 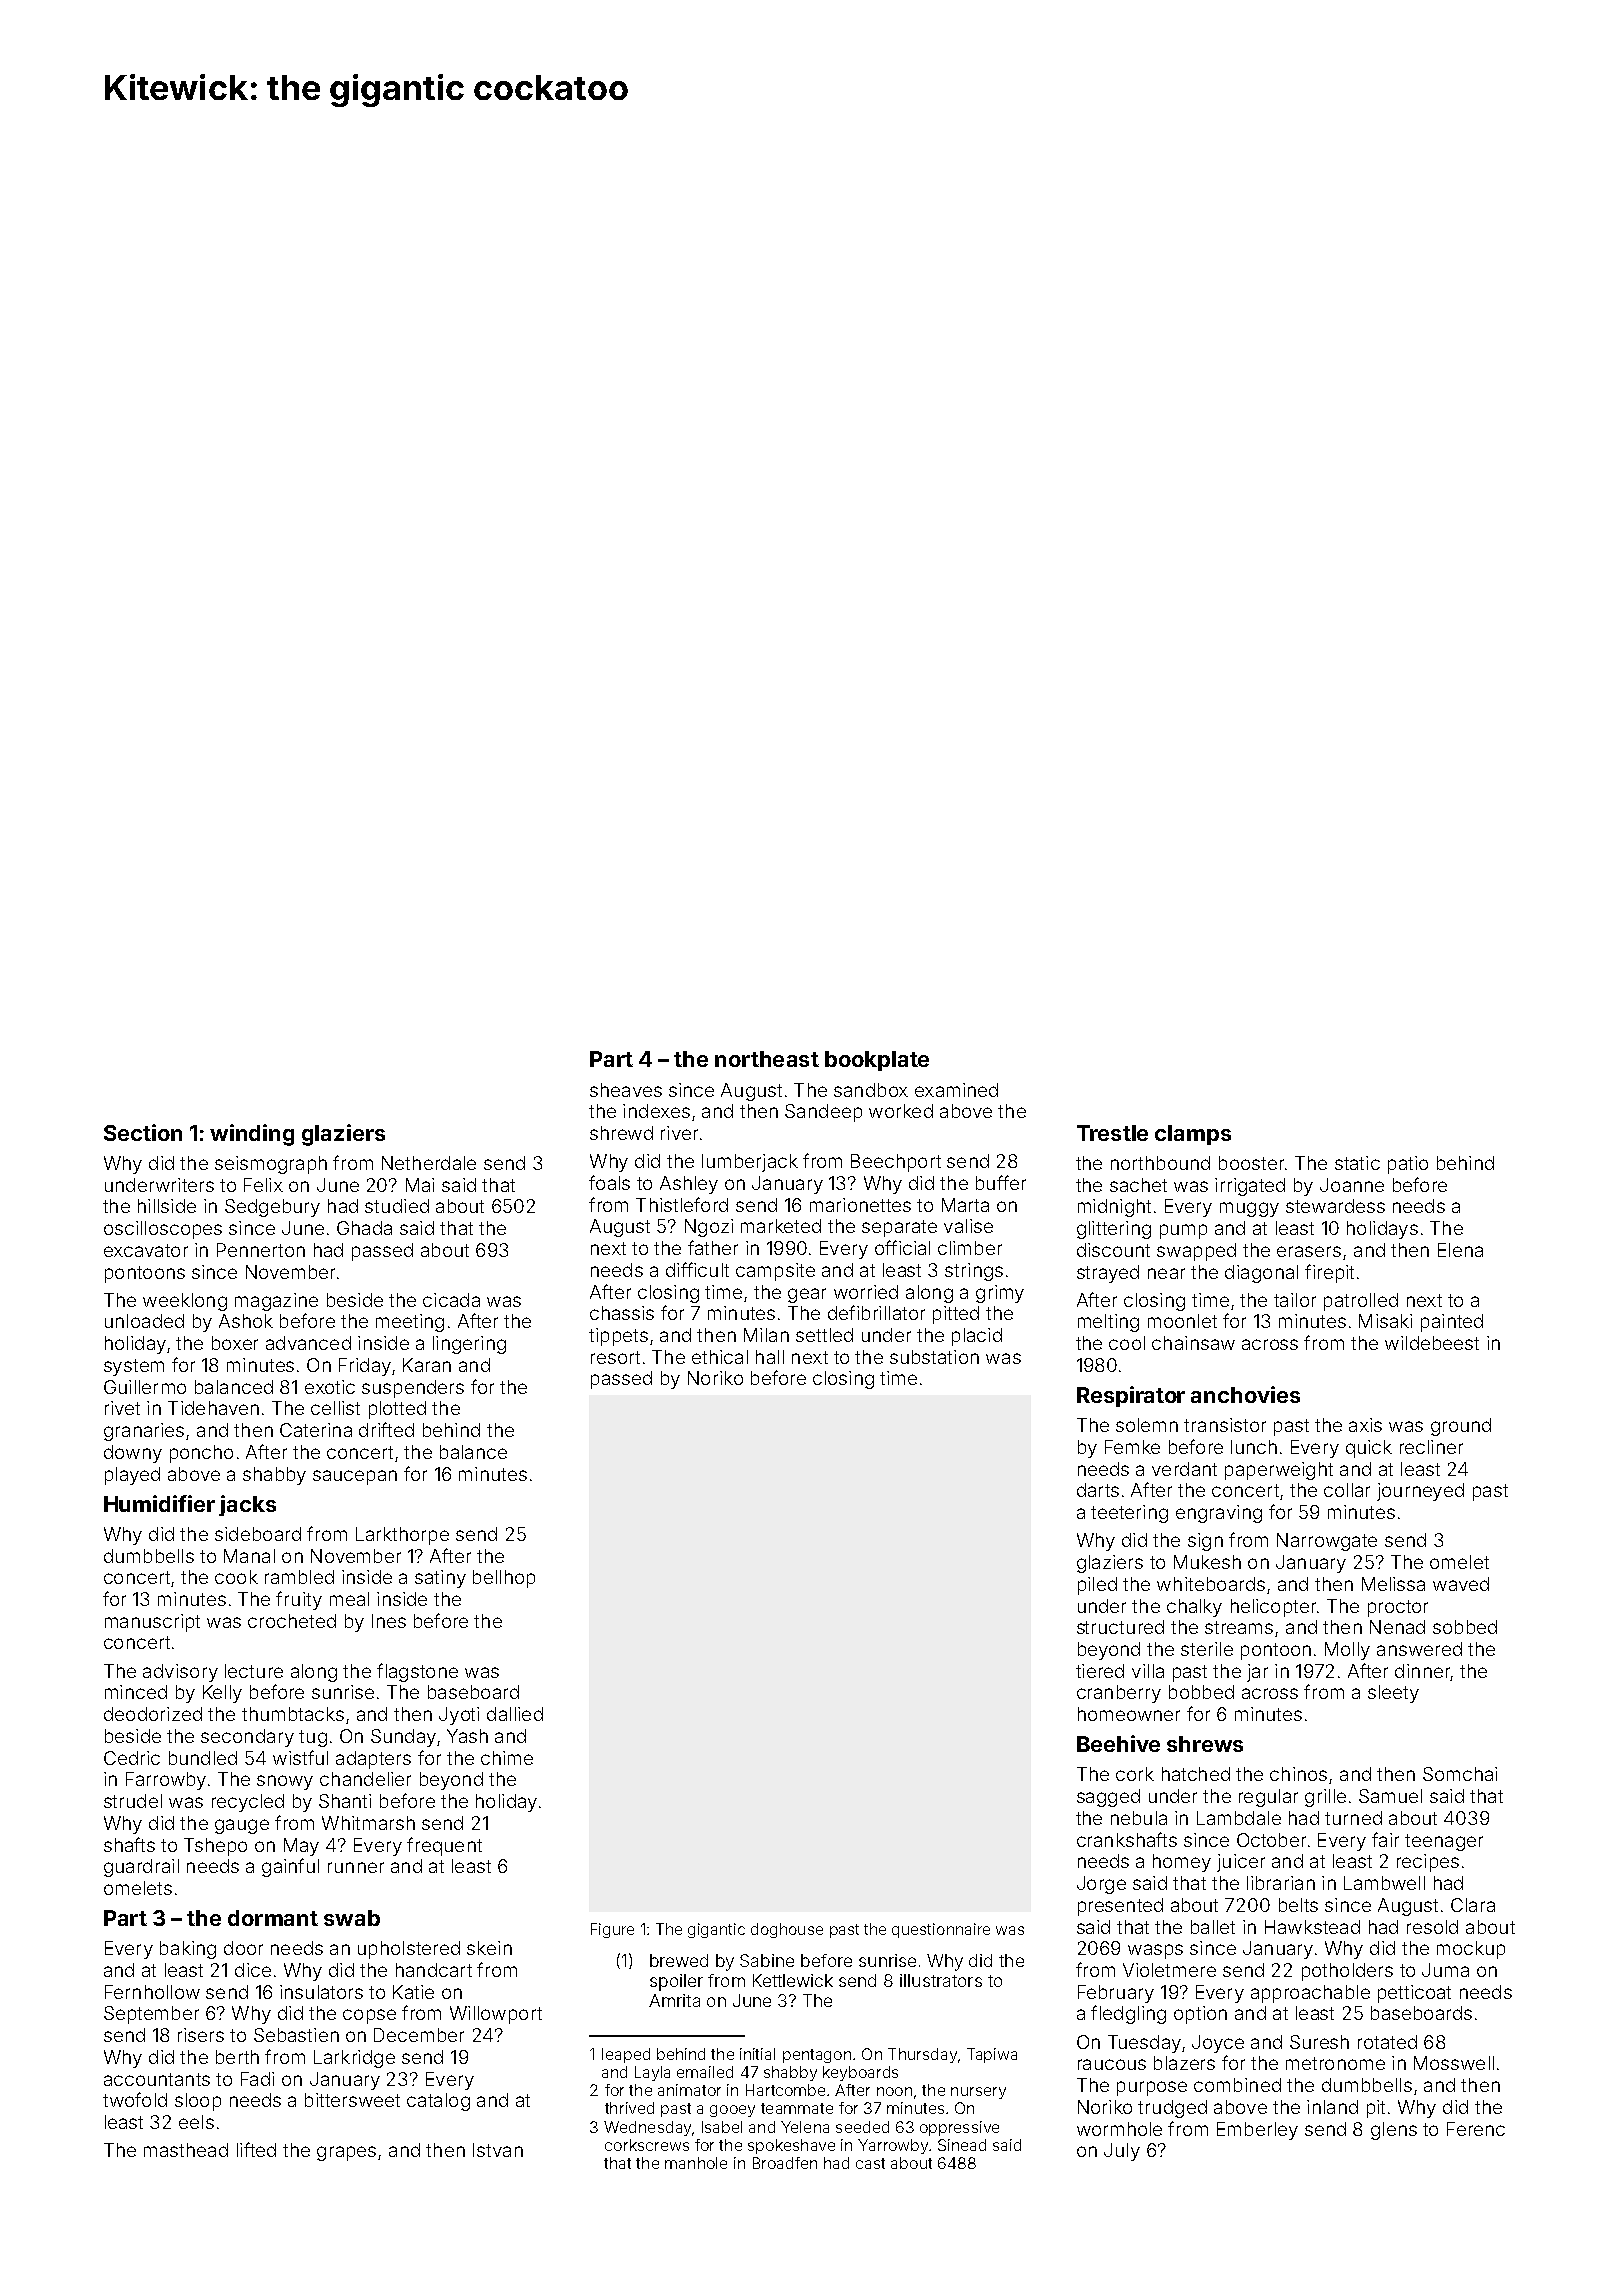 What do you see at coordinates (143, 1132) in the screenshot?
I see `Section` at bounding box center [143, 1132].
